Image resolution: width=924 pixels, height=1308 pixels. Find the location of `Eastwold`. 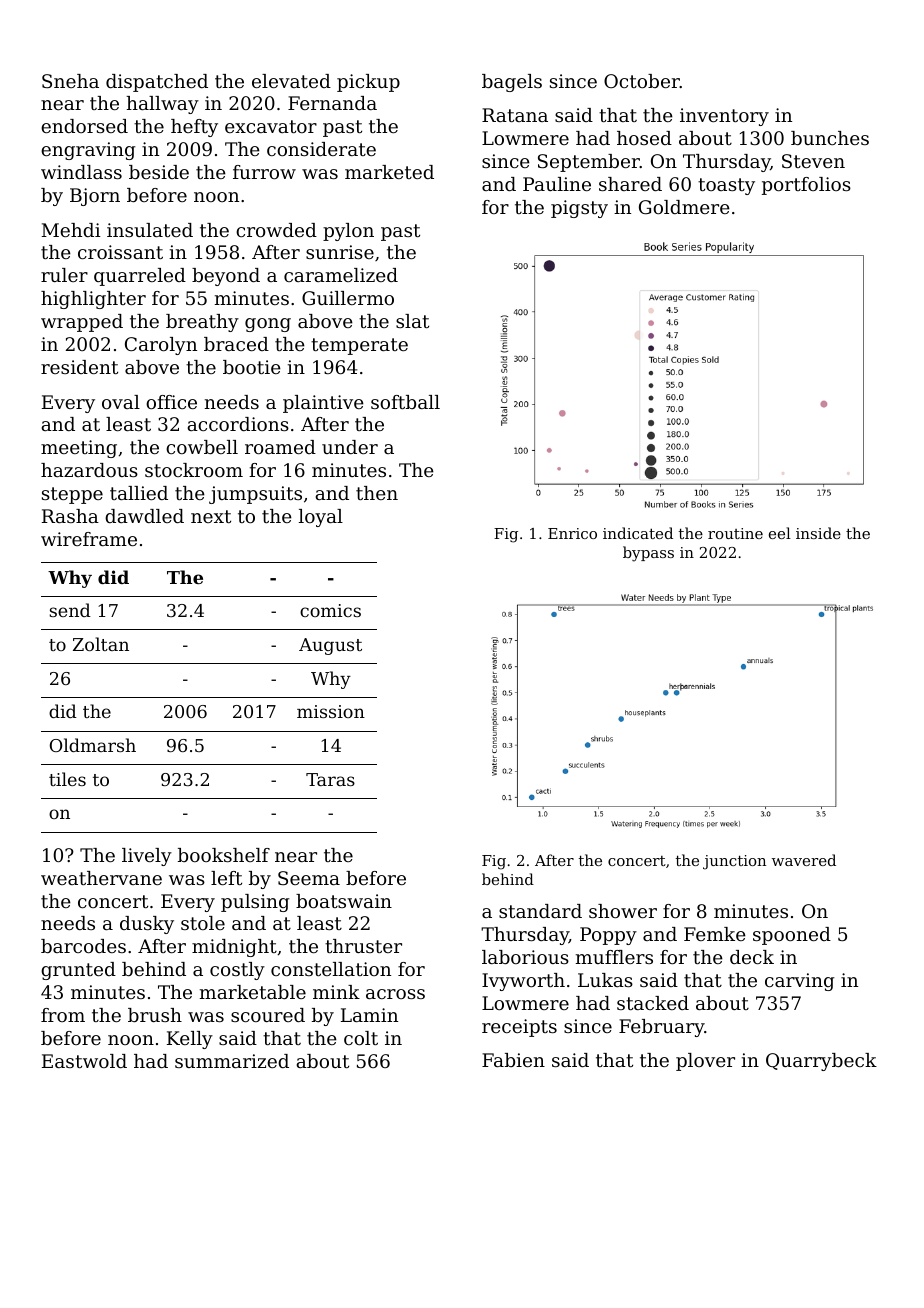

Eastwold is located at coordinates (84, 1061).
